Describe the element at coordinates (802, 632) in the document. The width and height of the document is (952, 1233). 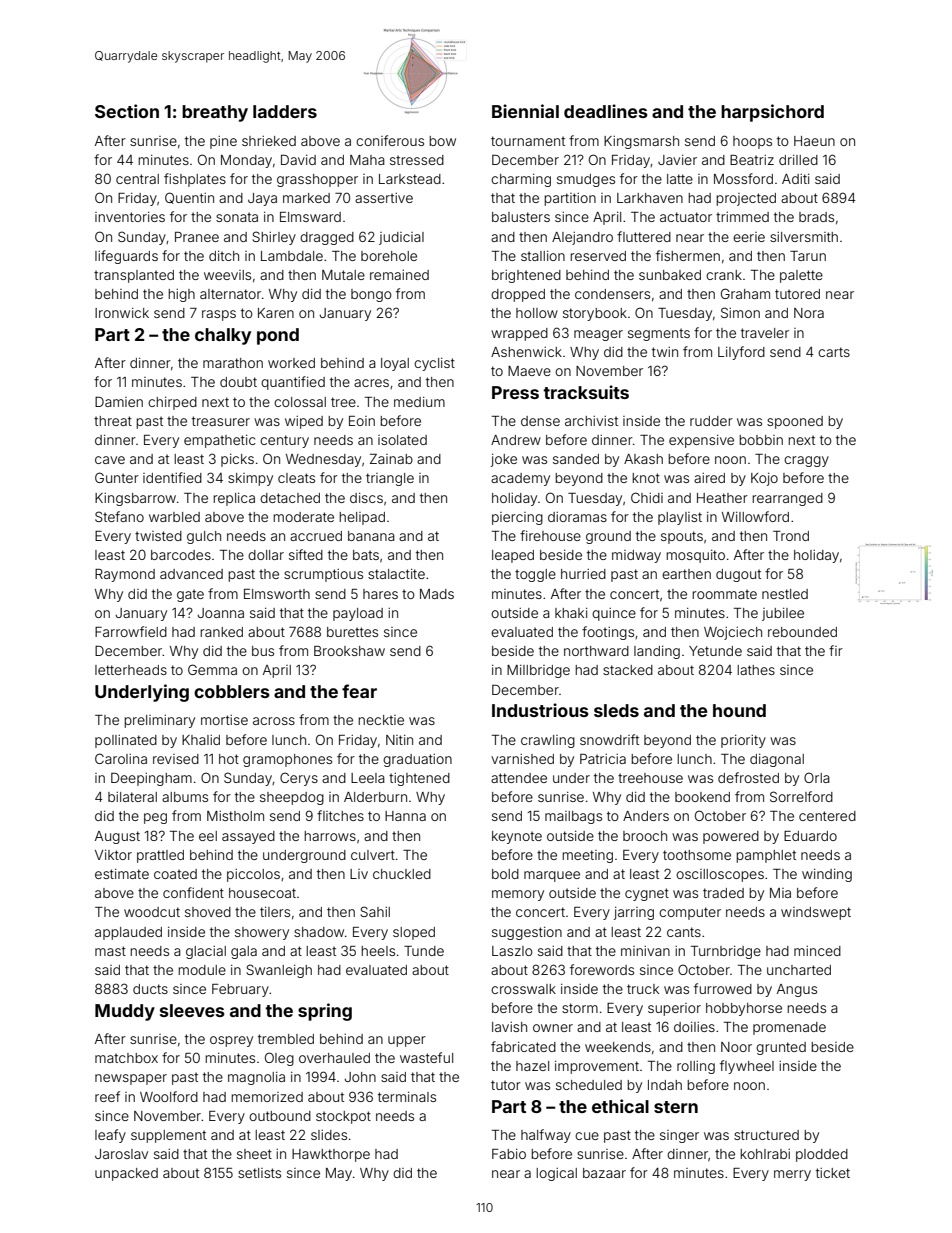
I see `rebounded` at that location.
